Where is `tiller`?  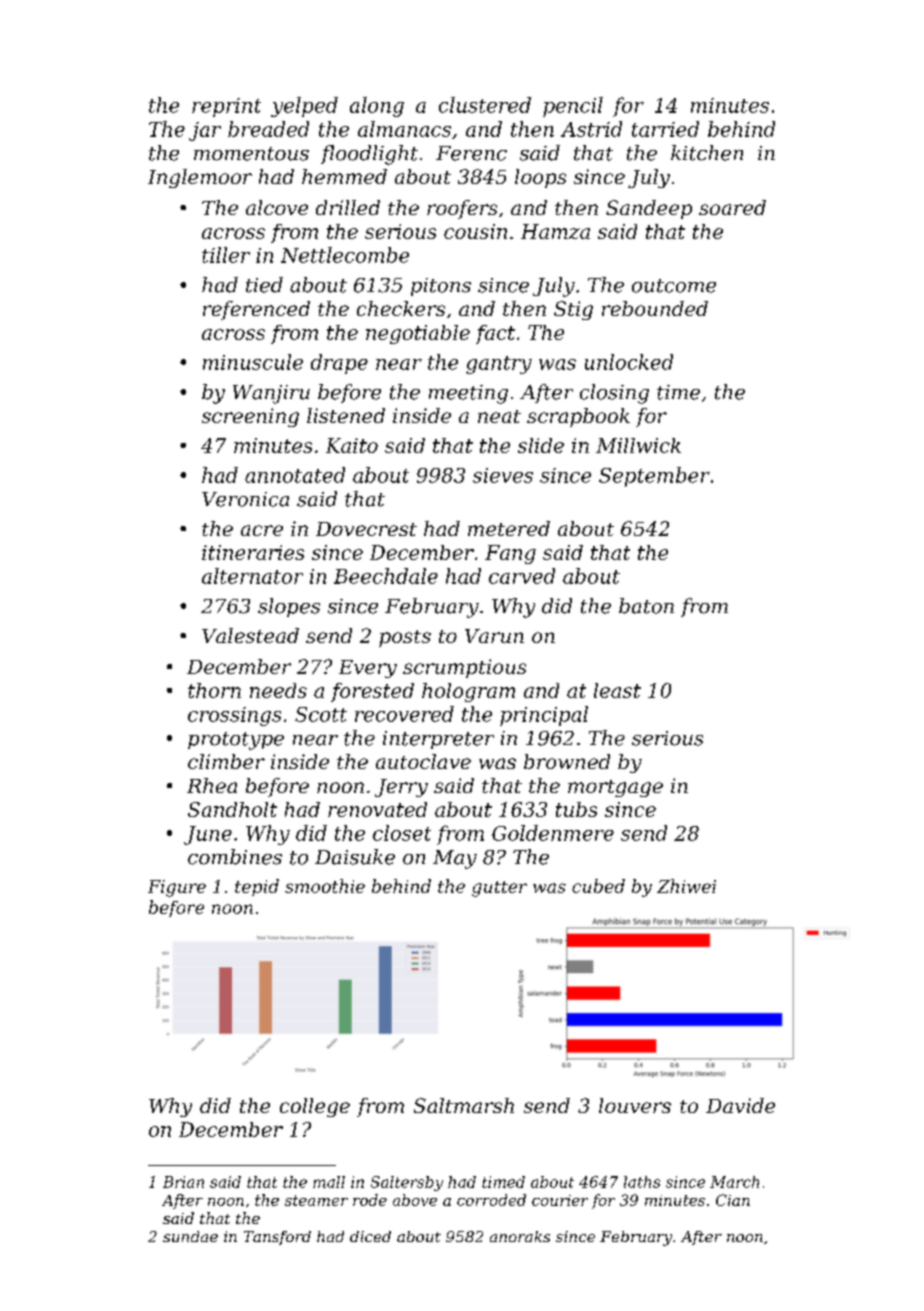 tiller is located at coordinates (226, 255).
